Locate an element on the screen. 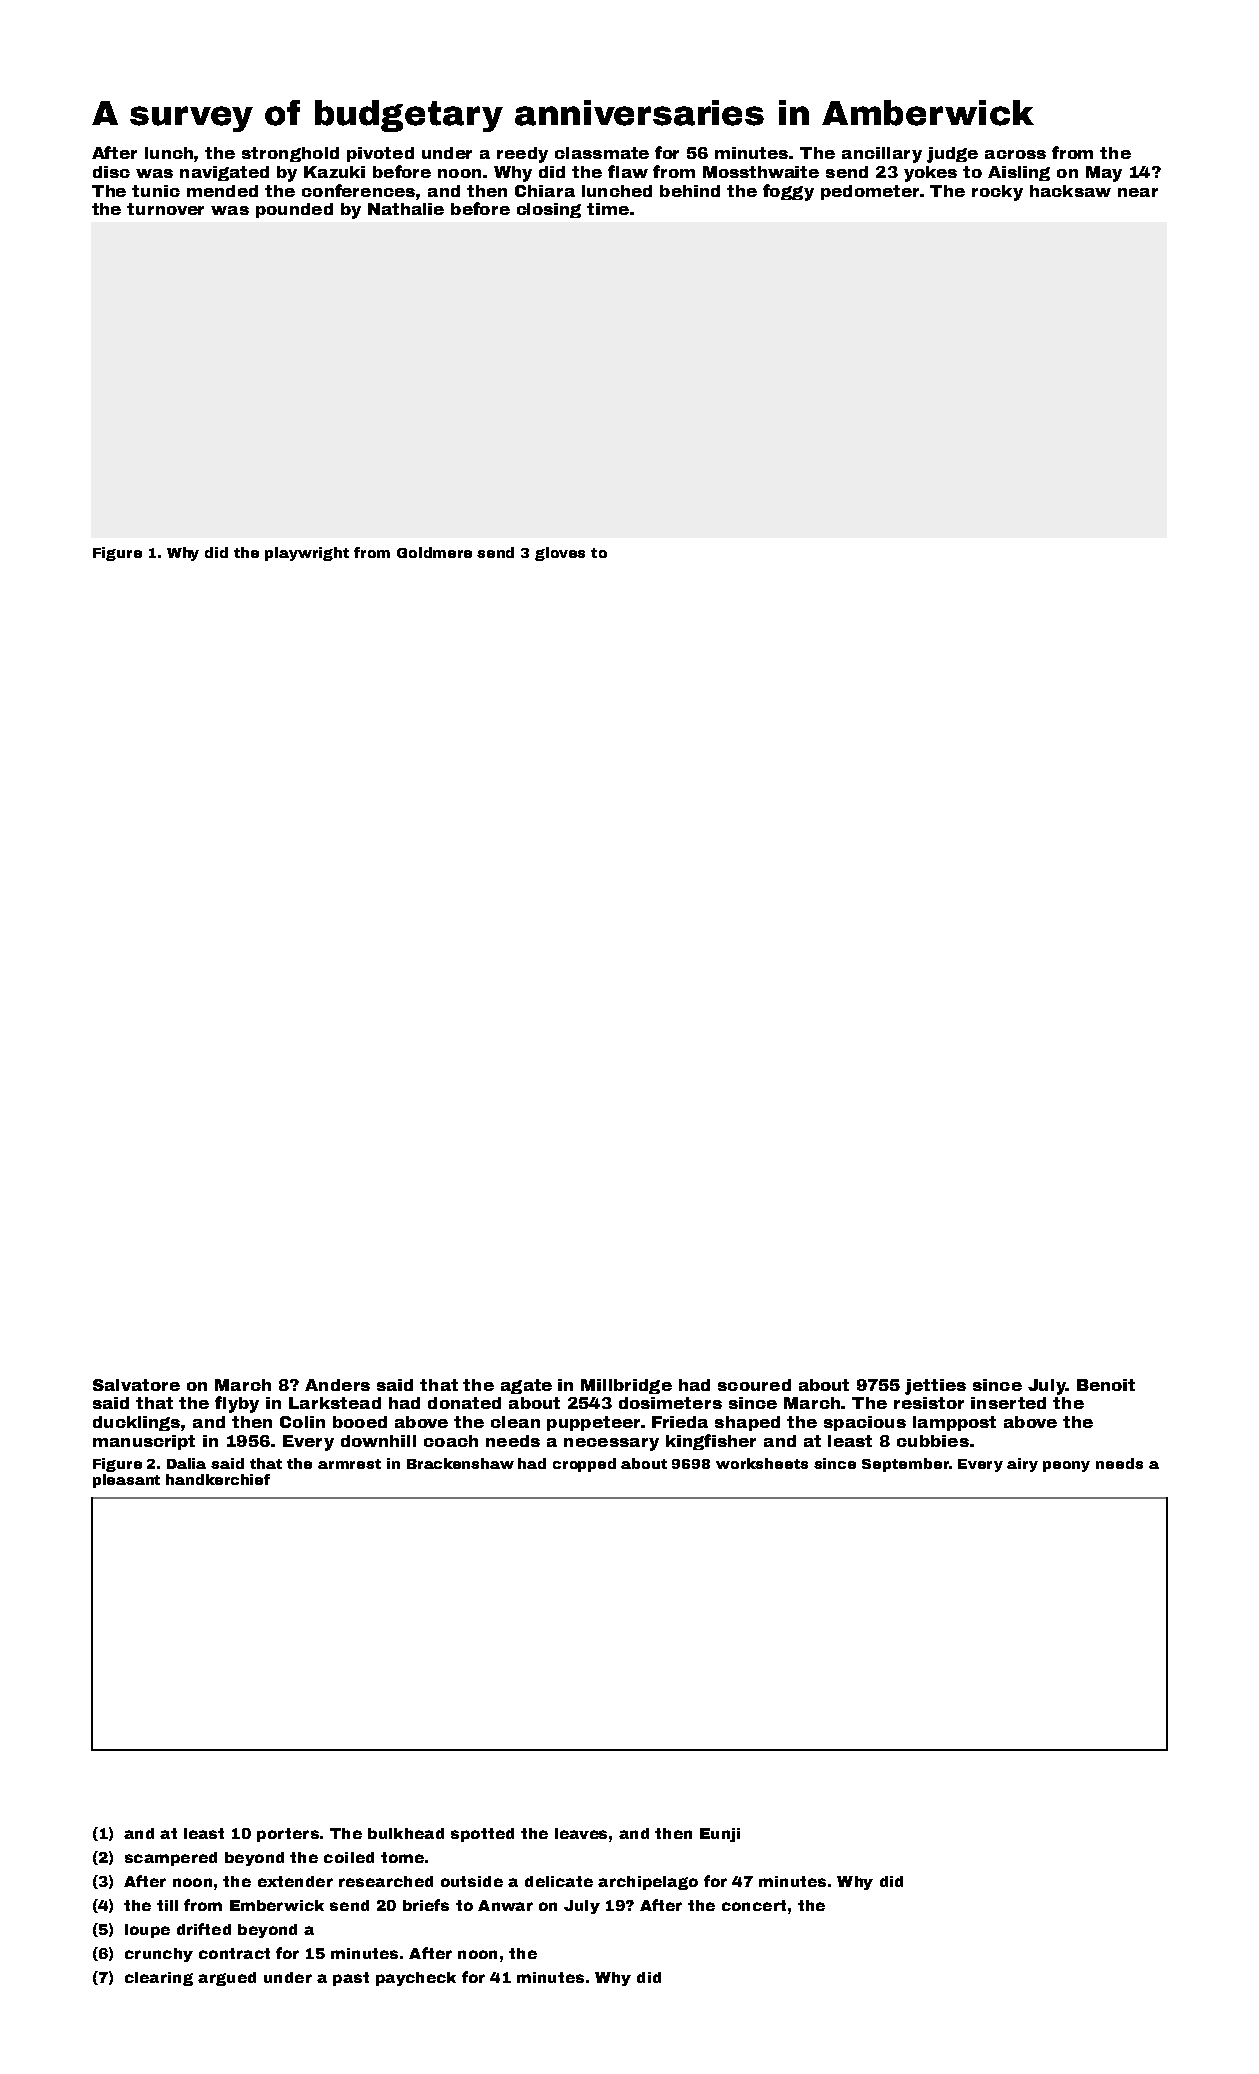 Image resolution: width=1259 pixels, height=2074 pixels. reedy is located at coordinates (522, 155).
